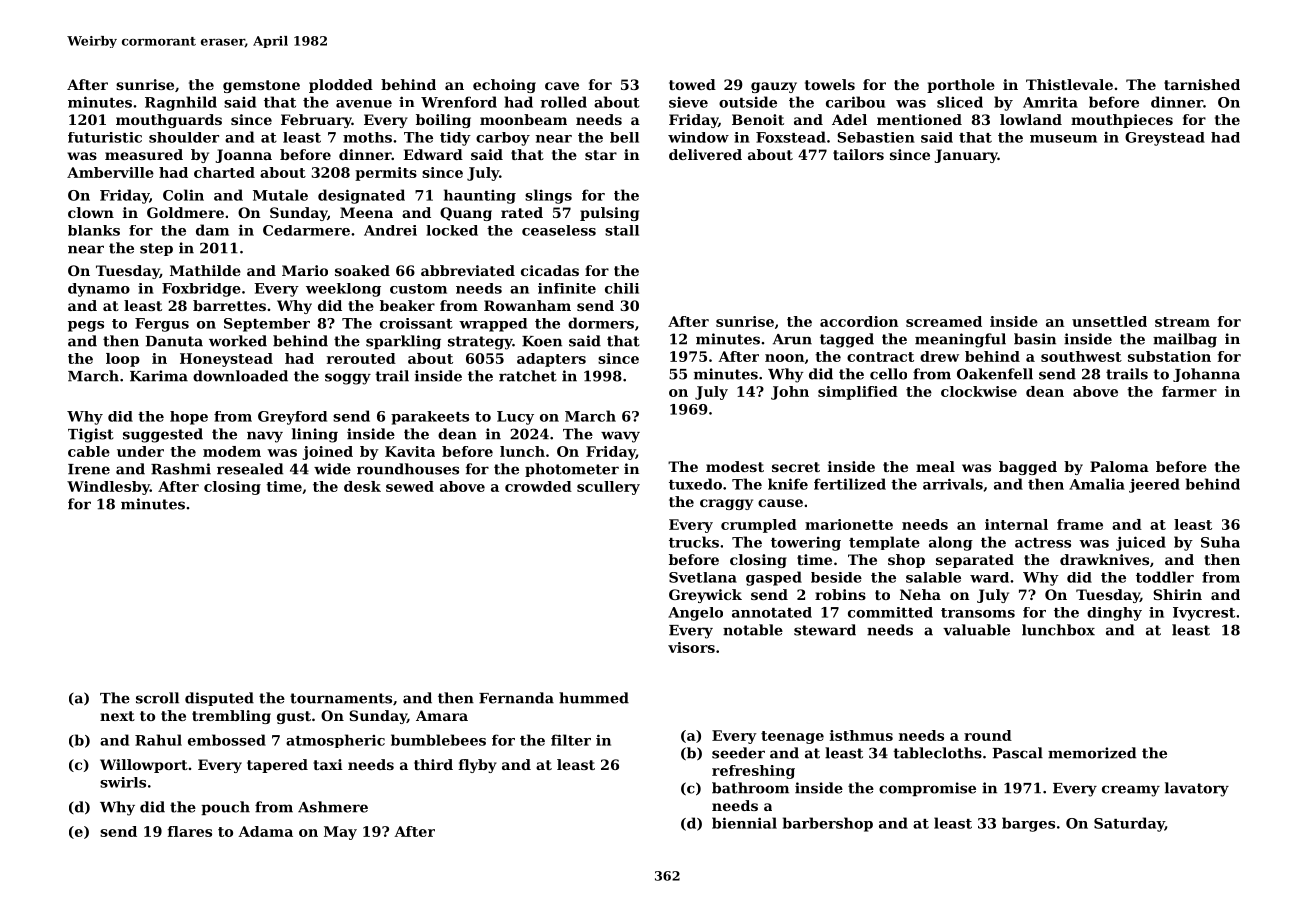  I want to click on frame, so click(1080, 524).
